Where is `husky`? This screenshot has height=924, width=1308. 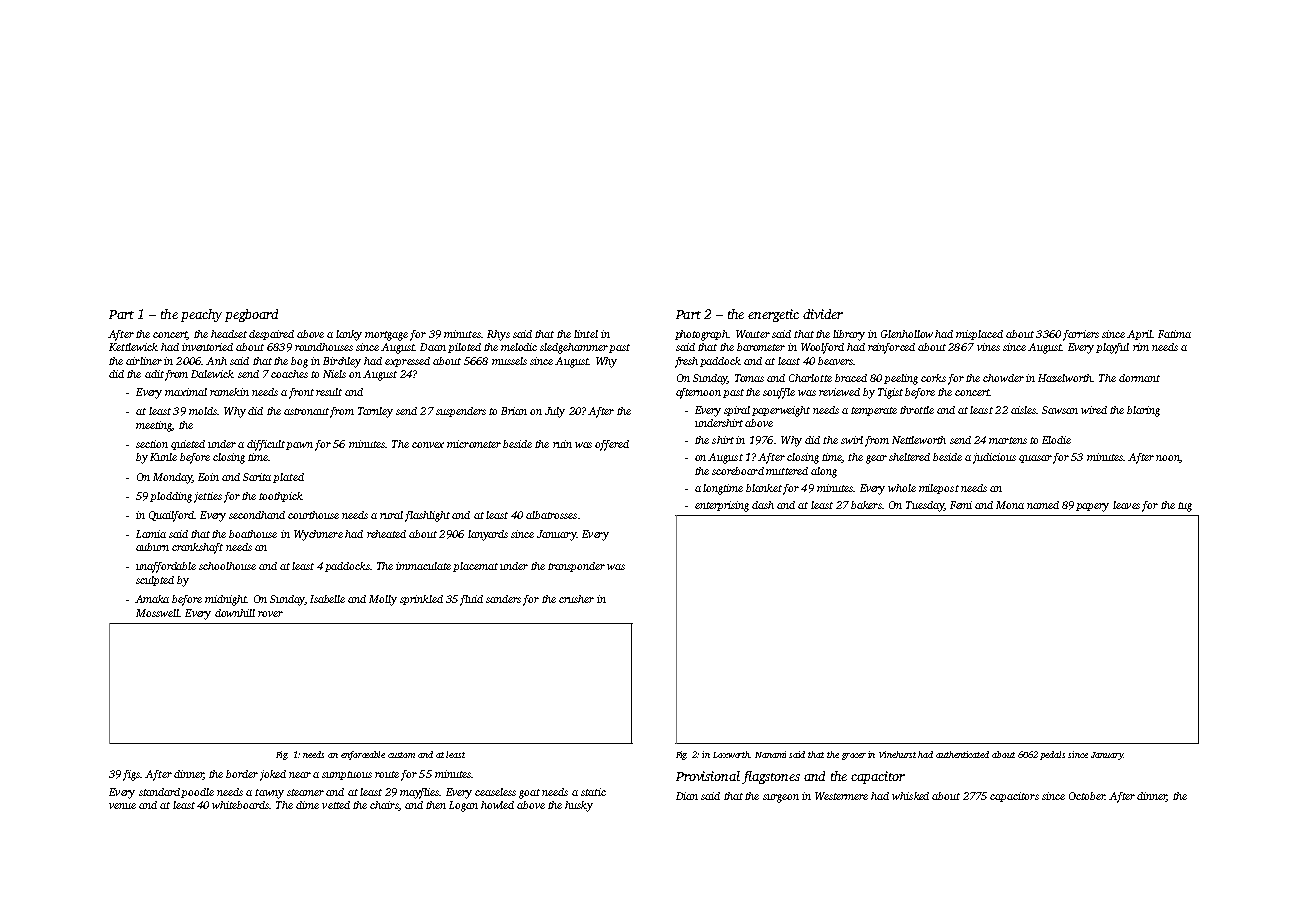
husky is located at coordinates (579, 806).
